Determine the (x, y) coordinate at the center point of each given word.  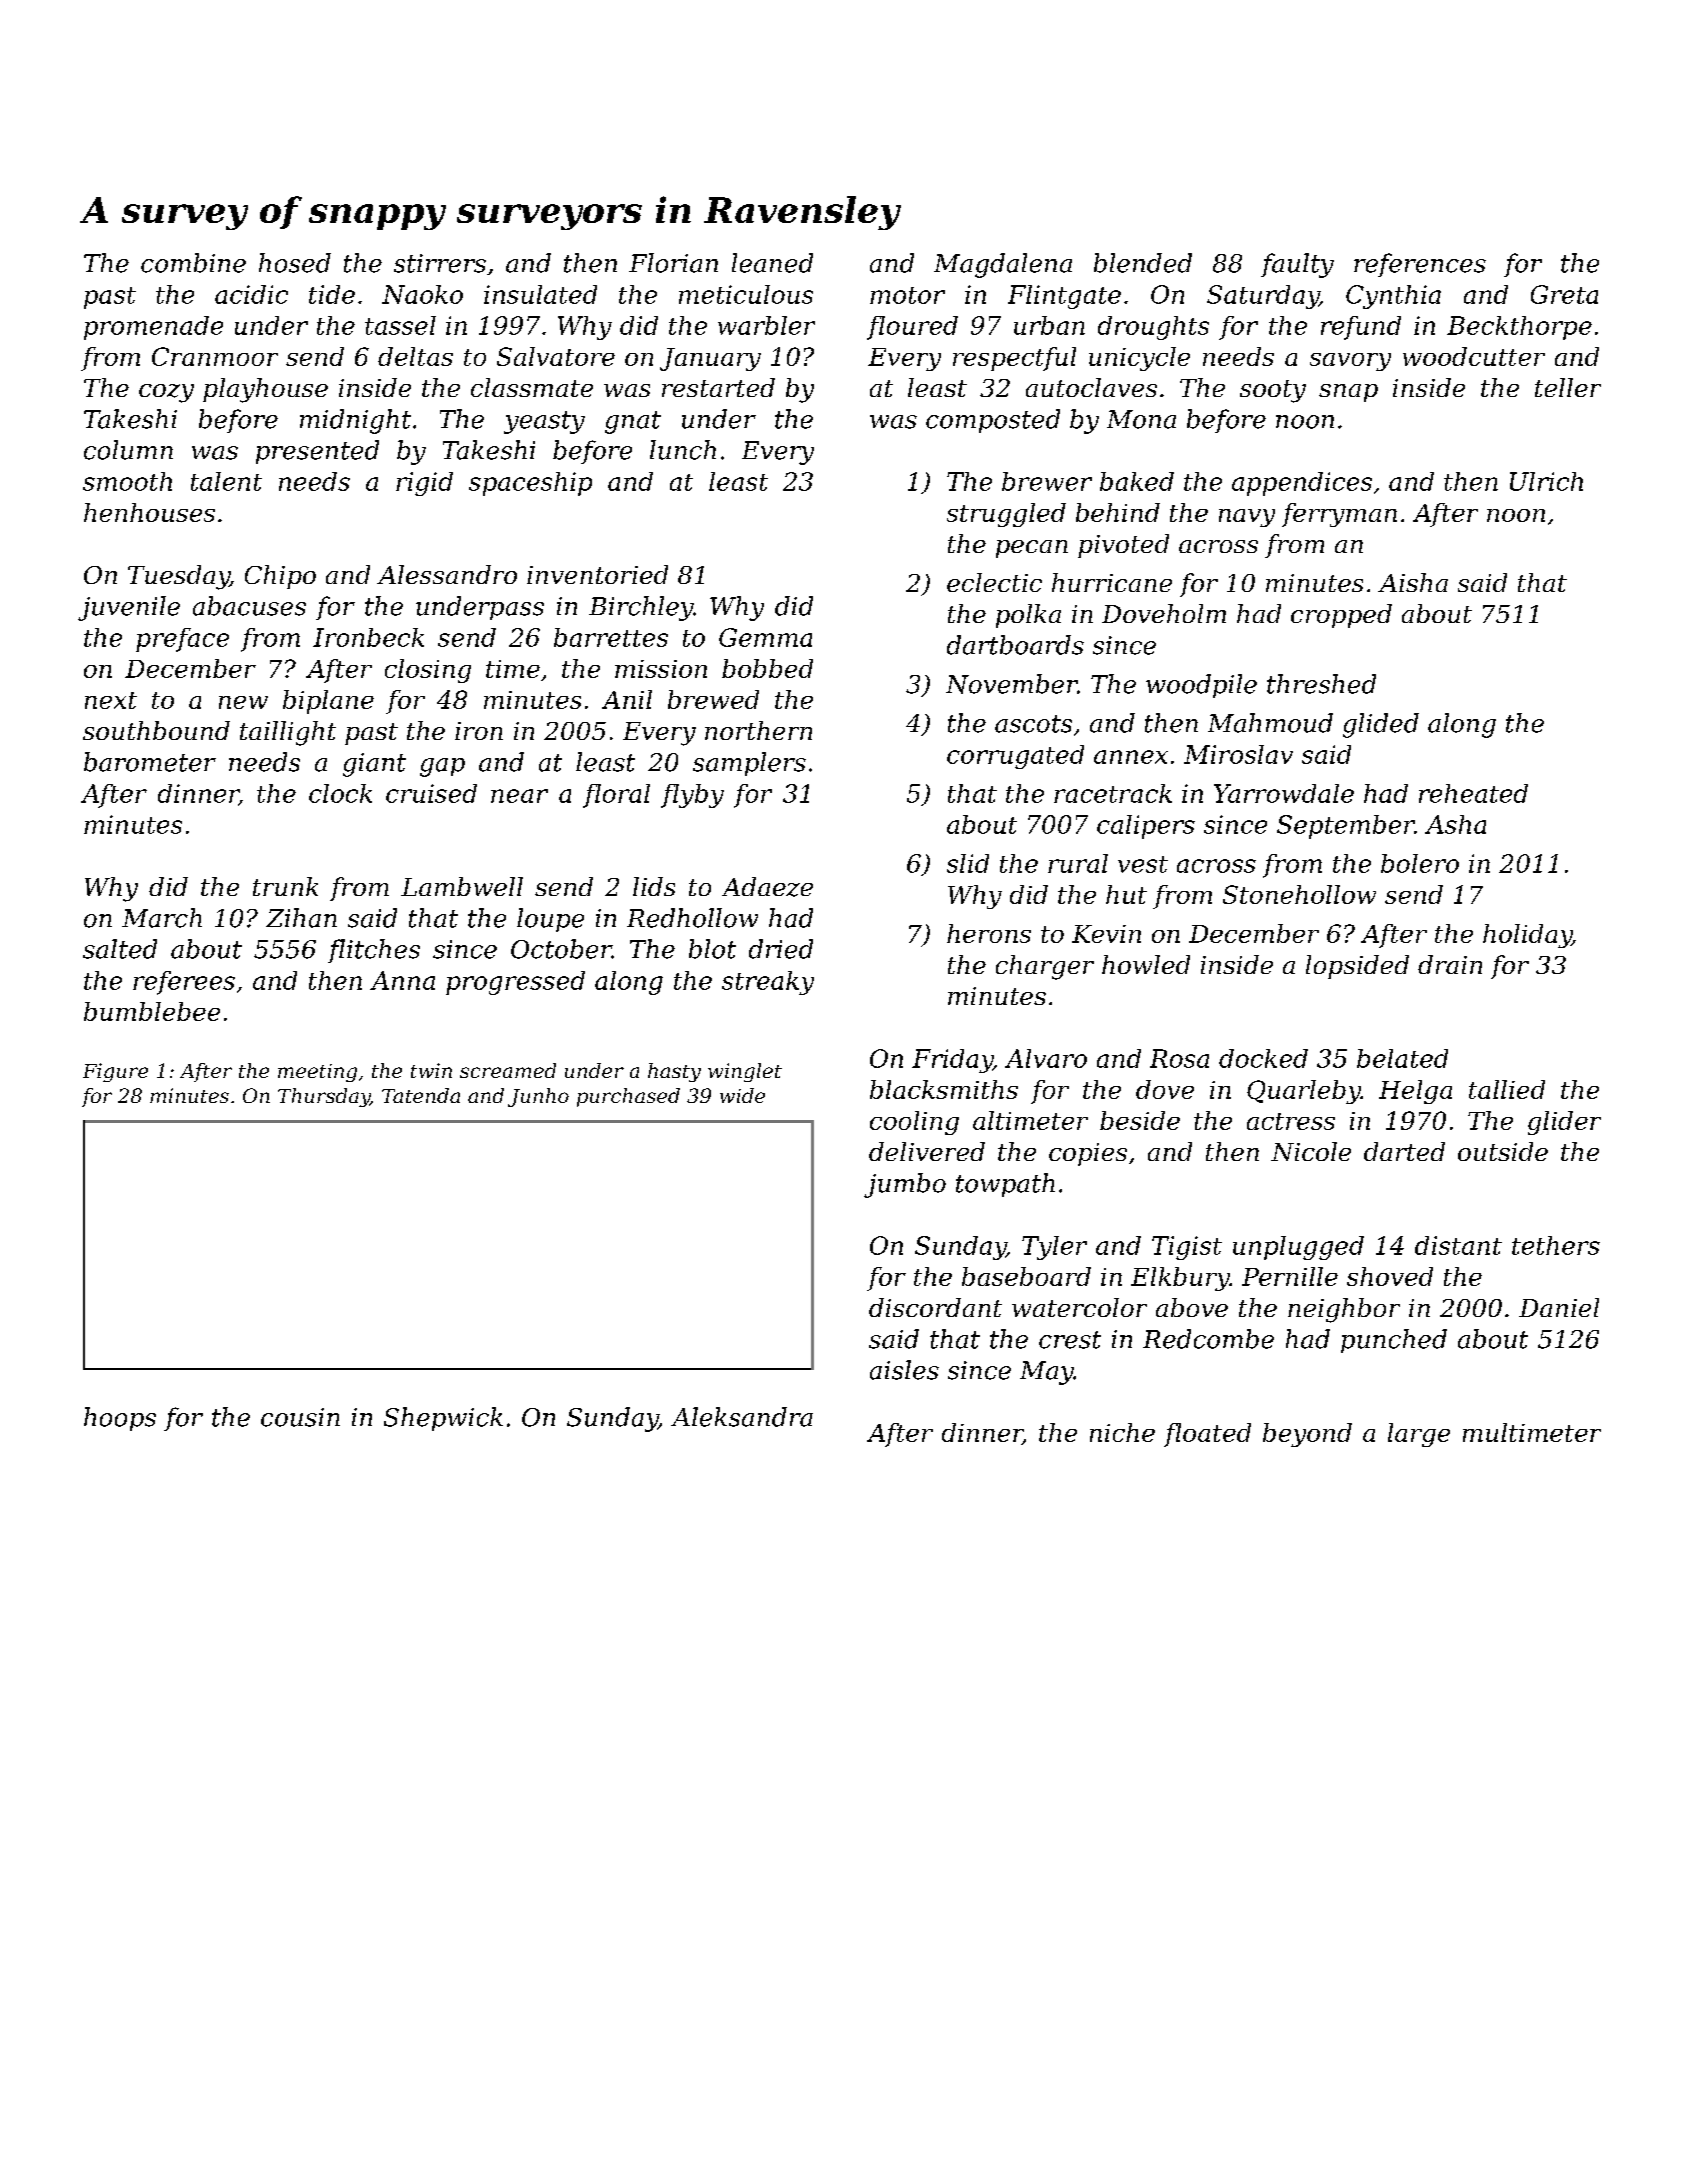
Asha (1455, 824)
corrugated (1015, 757)
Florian (673, 263)
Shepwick (443, 1419)
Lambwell (462, 886)
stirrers (440, 263)
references (1420, 265)
